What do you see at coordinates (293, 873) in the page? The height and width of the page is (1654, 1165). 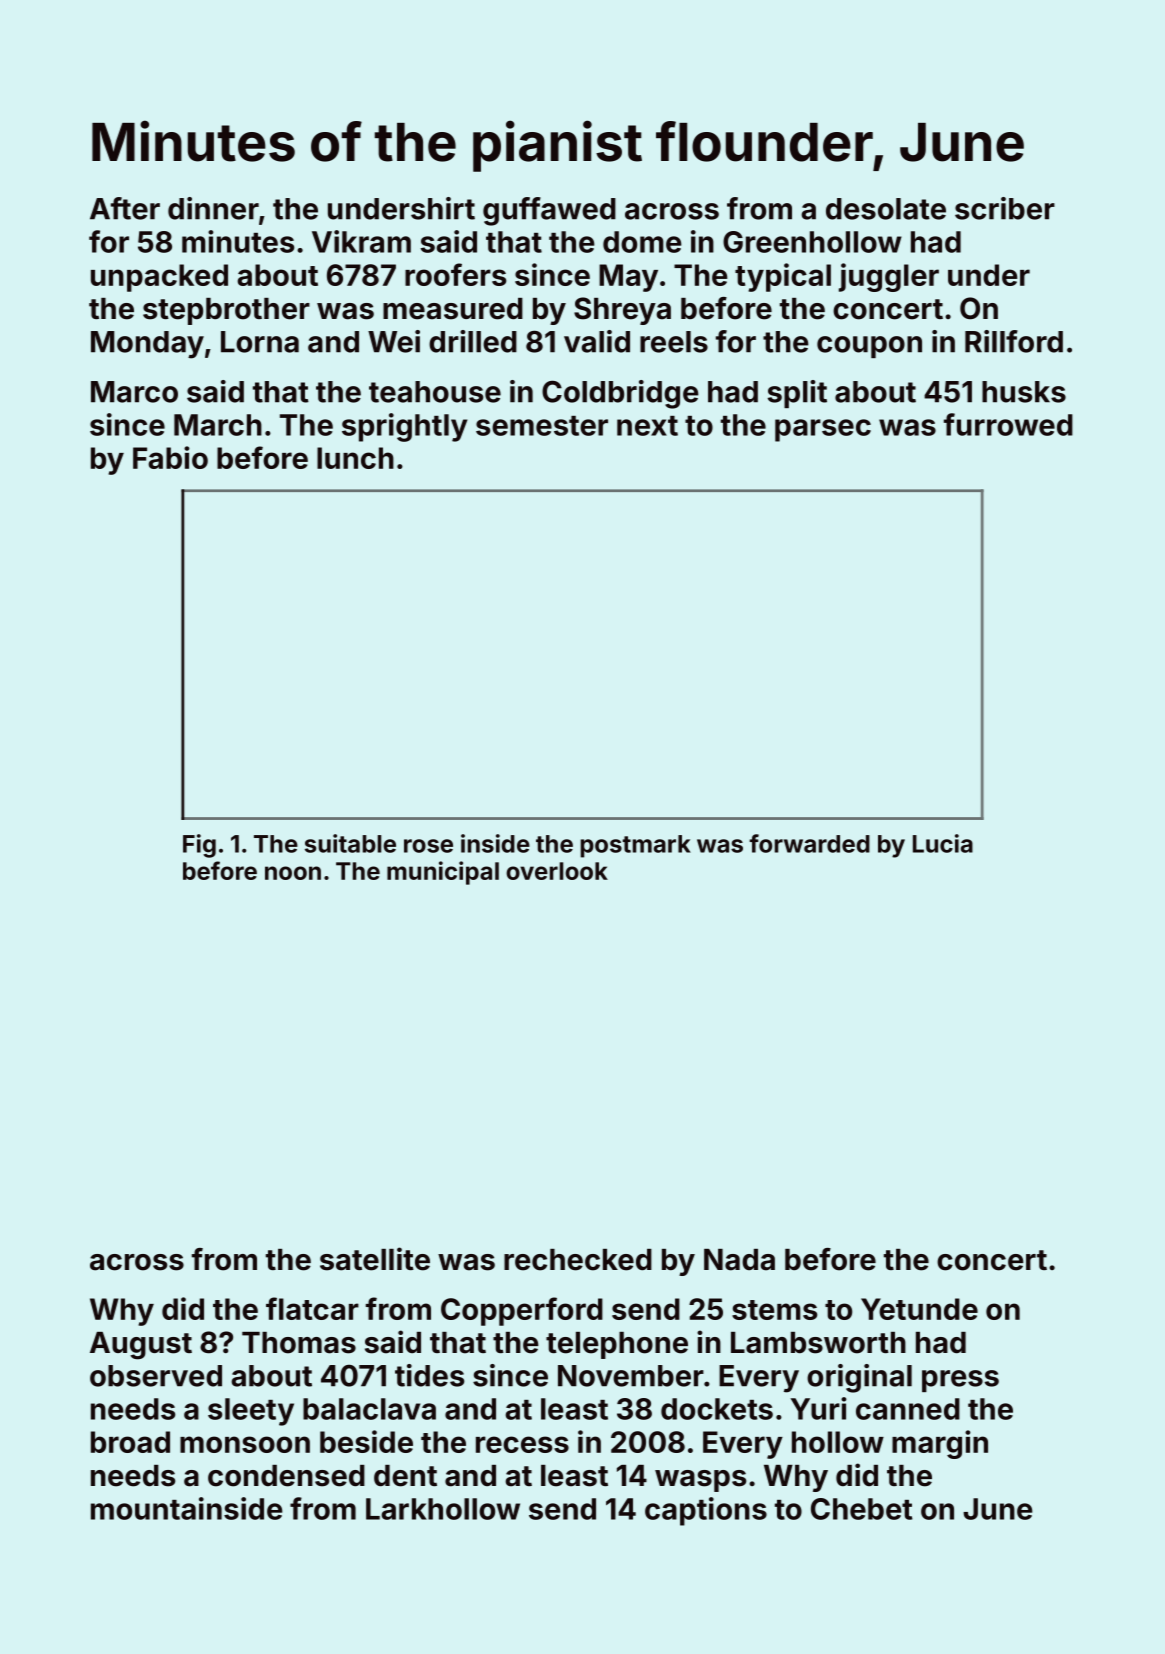 I see `noon` at bounding box center [293, 873].
